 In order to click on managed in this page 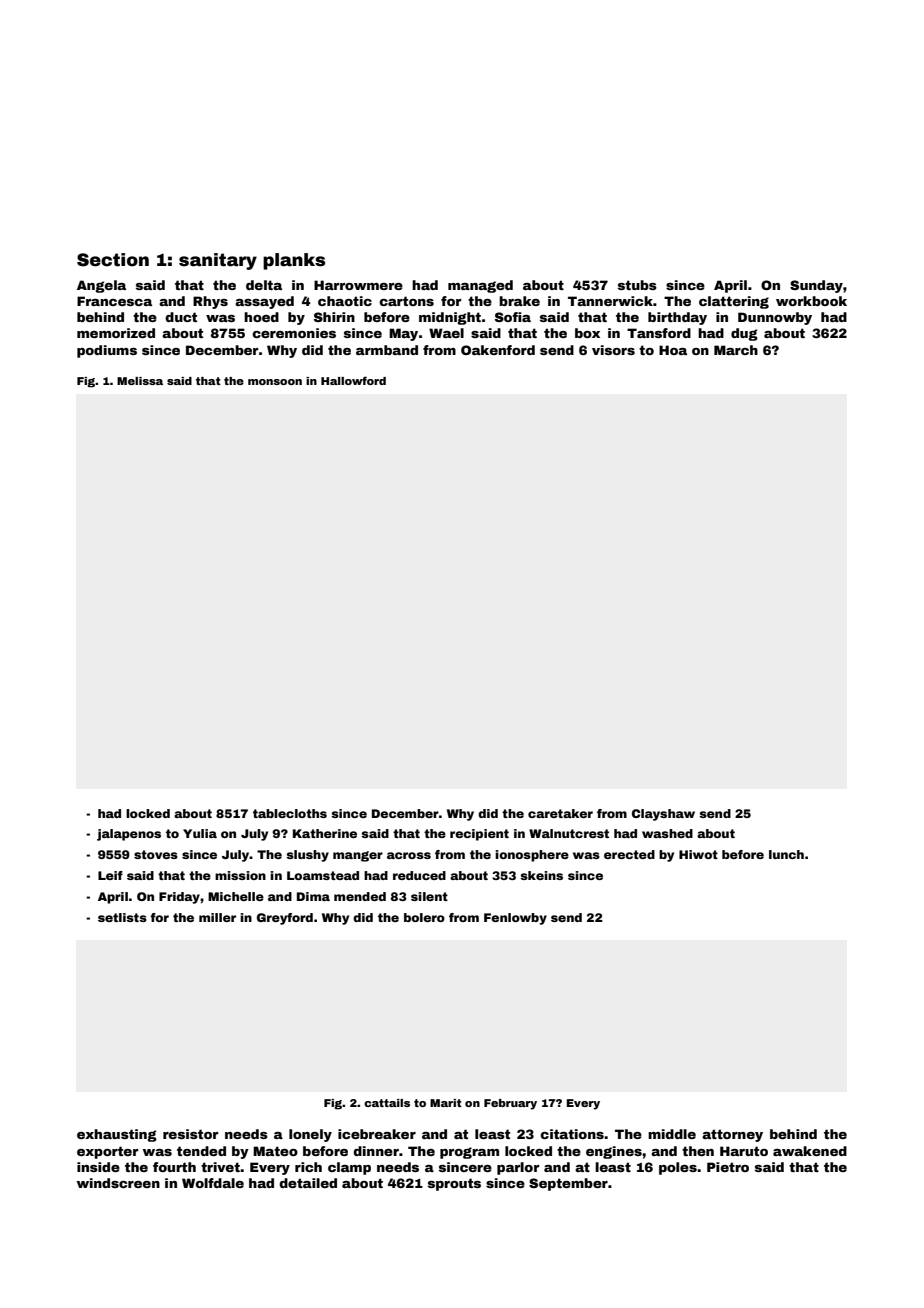, I will do `click(480, 286)`.
